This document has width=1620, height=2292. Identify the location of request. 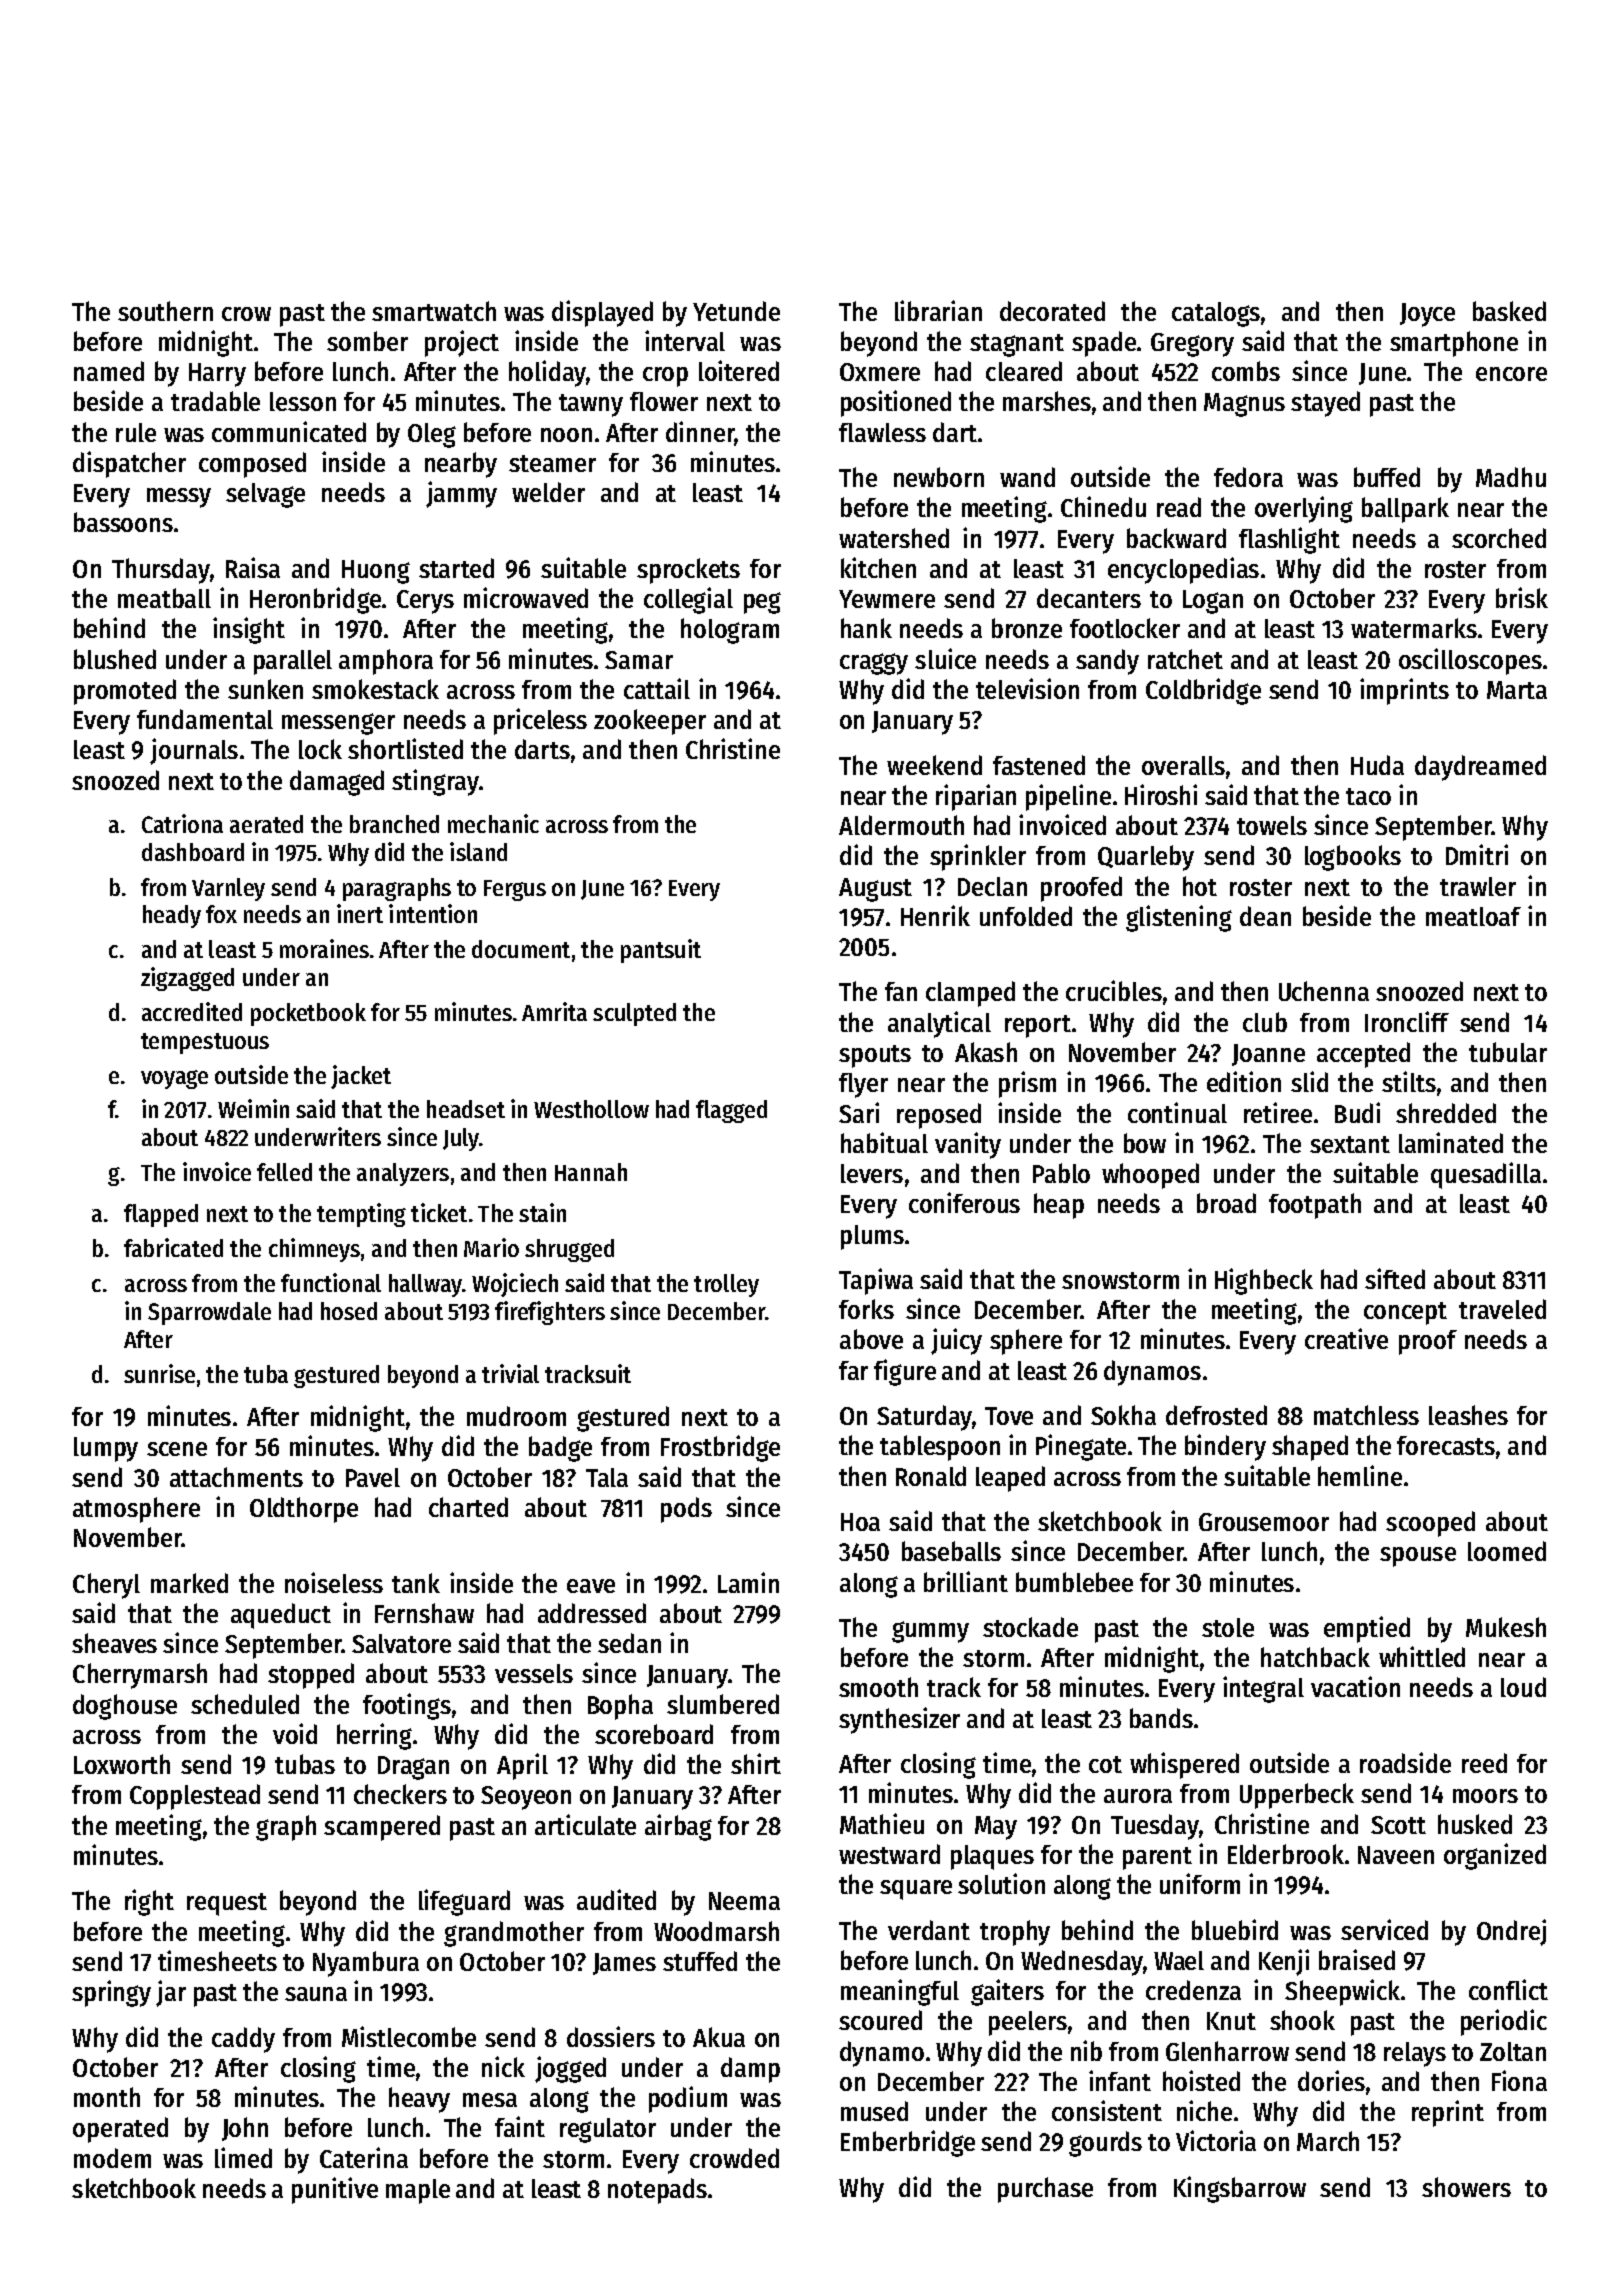
(227, 1904).
